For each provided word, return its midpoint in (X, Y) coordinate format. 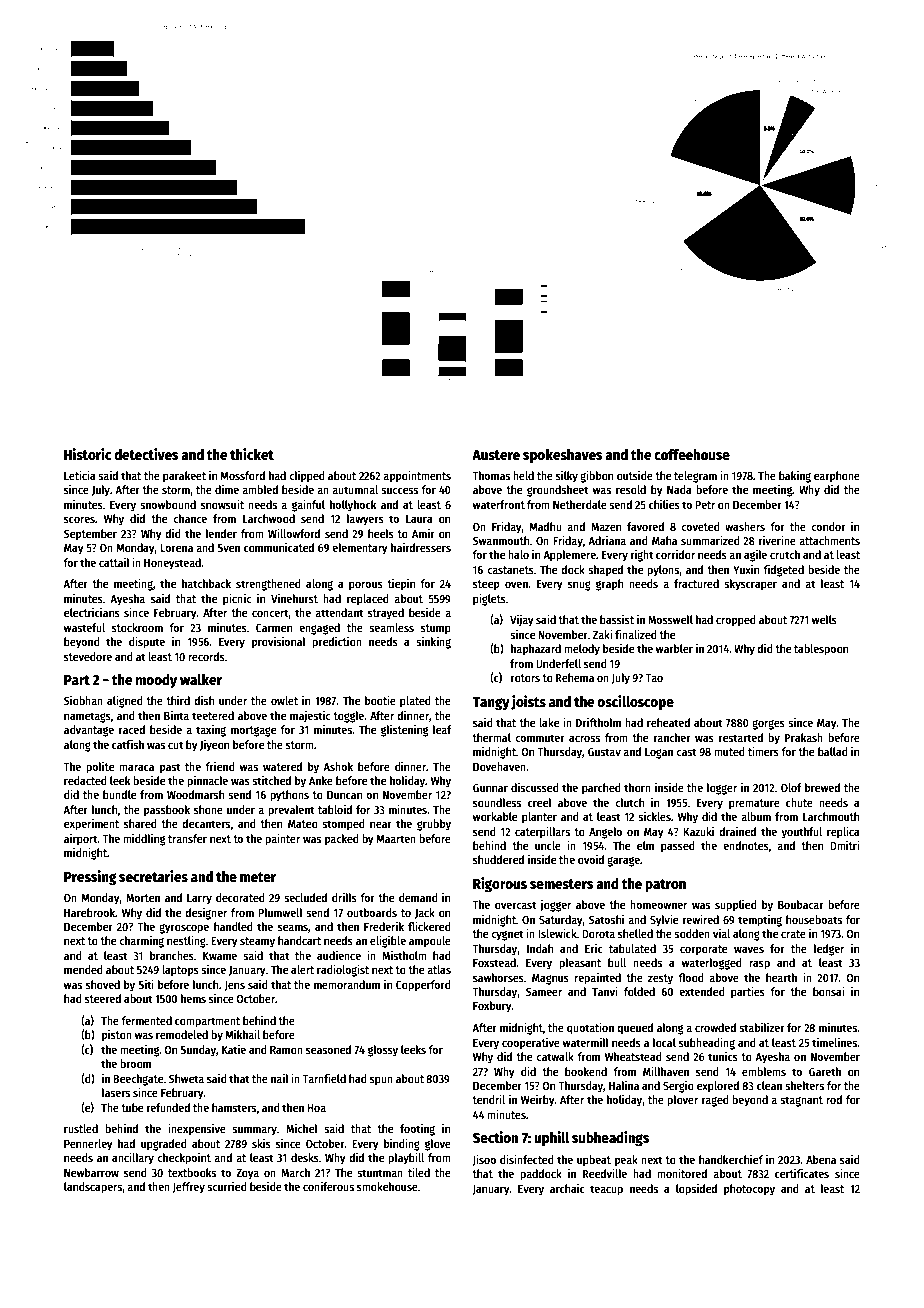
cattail (114, 562)
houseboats (814, 919)
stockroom (137, 627)
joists (528, 702)
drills (344, 897)
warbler (674, 648)
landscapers (93, 1188)
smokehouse (387, 1186)
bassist (617, 619)
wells (824, 619)
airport (81, 840)
